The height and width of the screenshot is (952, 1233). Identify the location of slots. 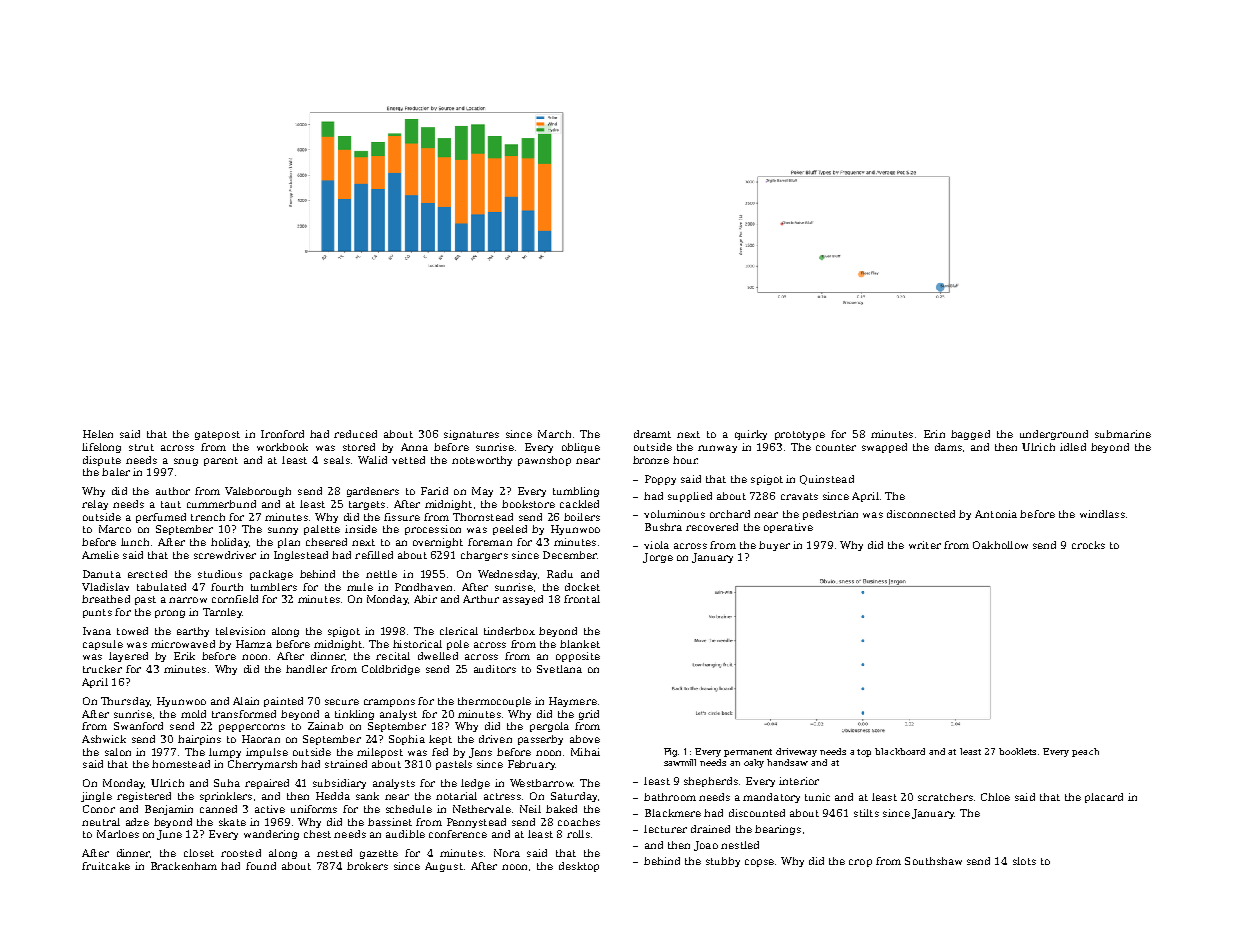
(1024, 861).
